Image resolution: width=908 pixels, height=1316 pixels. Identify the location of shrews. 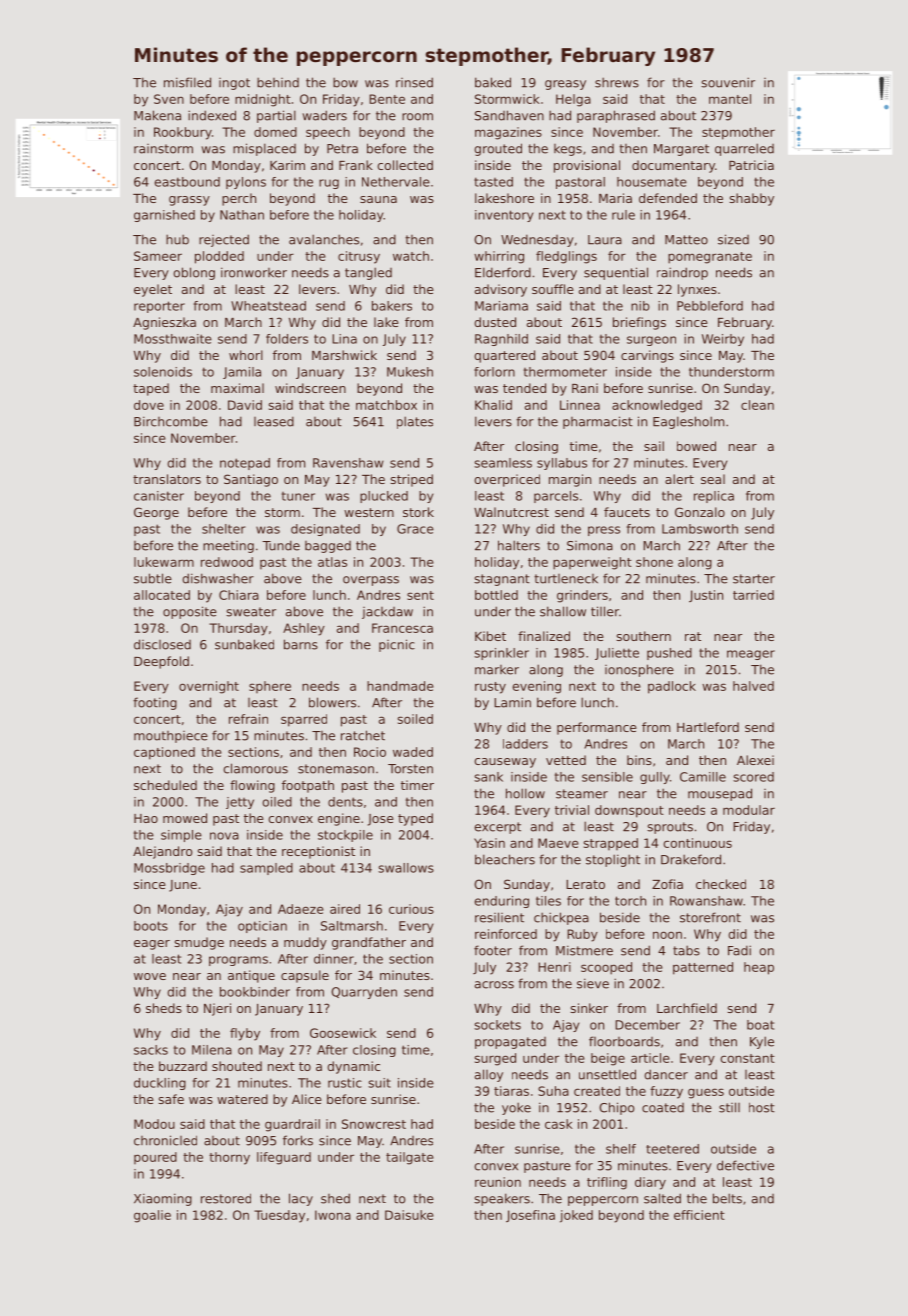
(617, 82).
